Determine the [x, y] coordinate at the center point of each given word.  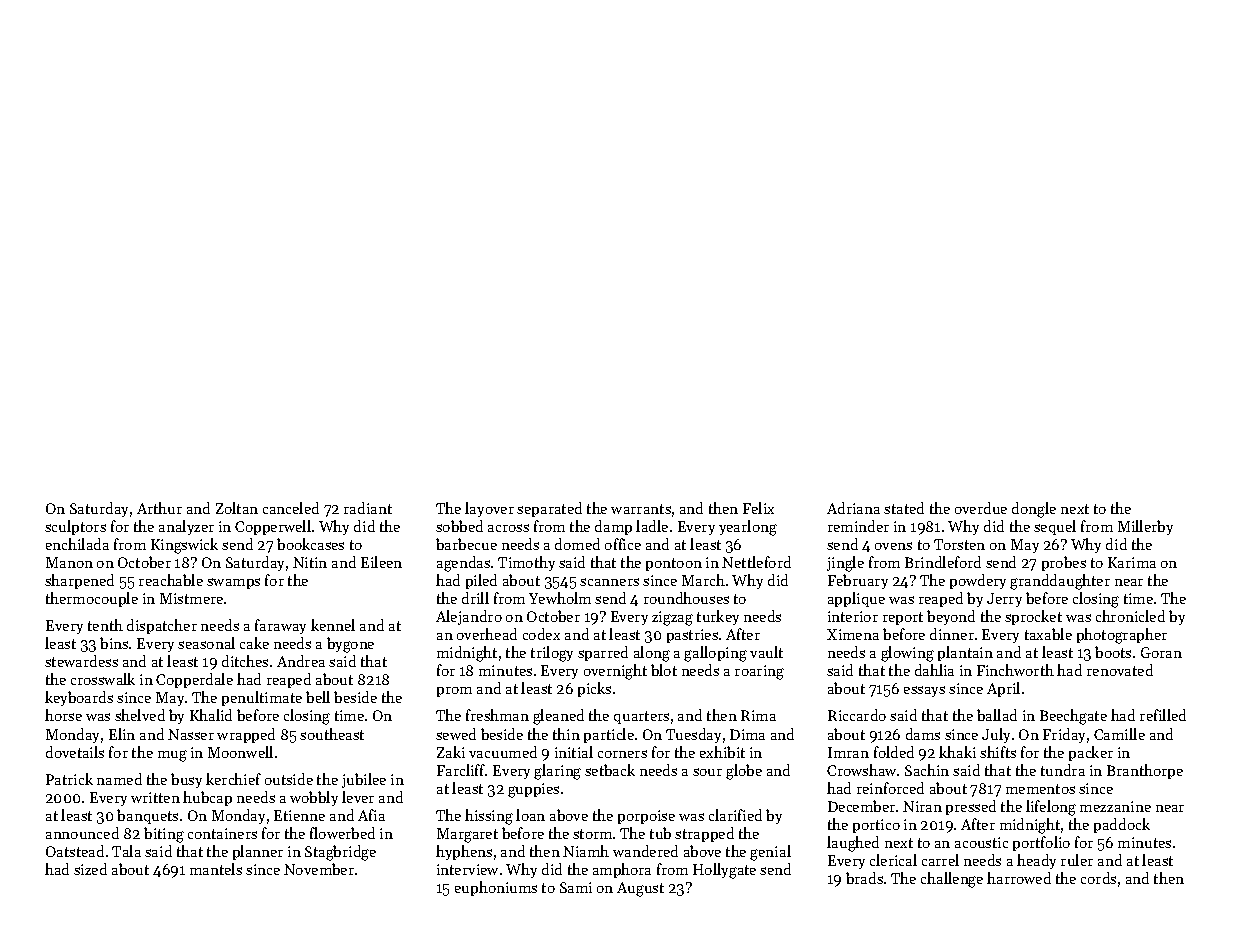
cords [1098, 878]
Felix [758, 508]
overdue [981, 508]
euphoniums [496, 888]
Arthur [159, 508]
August [640, 889]
